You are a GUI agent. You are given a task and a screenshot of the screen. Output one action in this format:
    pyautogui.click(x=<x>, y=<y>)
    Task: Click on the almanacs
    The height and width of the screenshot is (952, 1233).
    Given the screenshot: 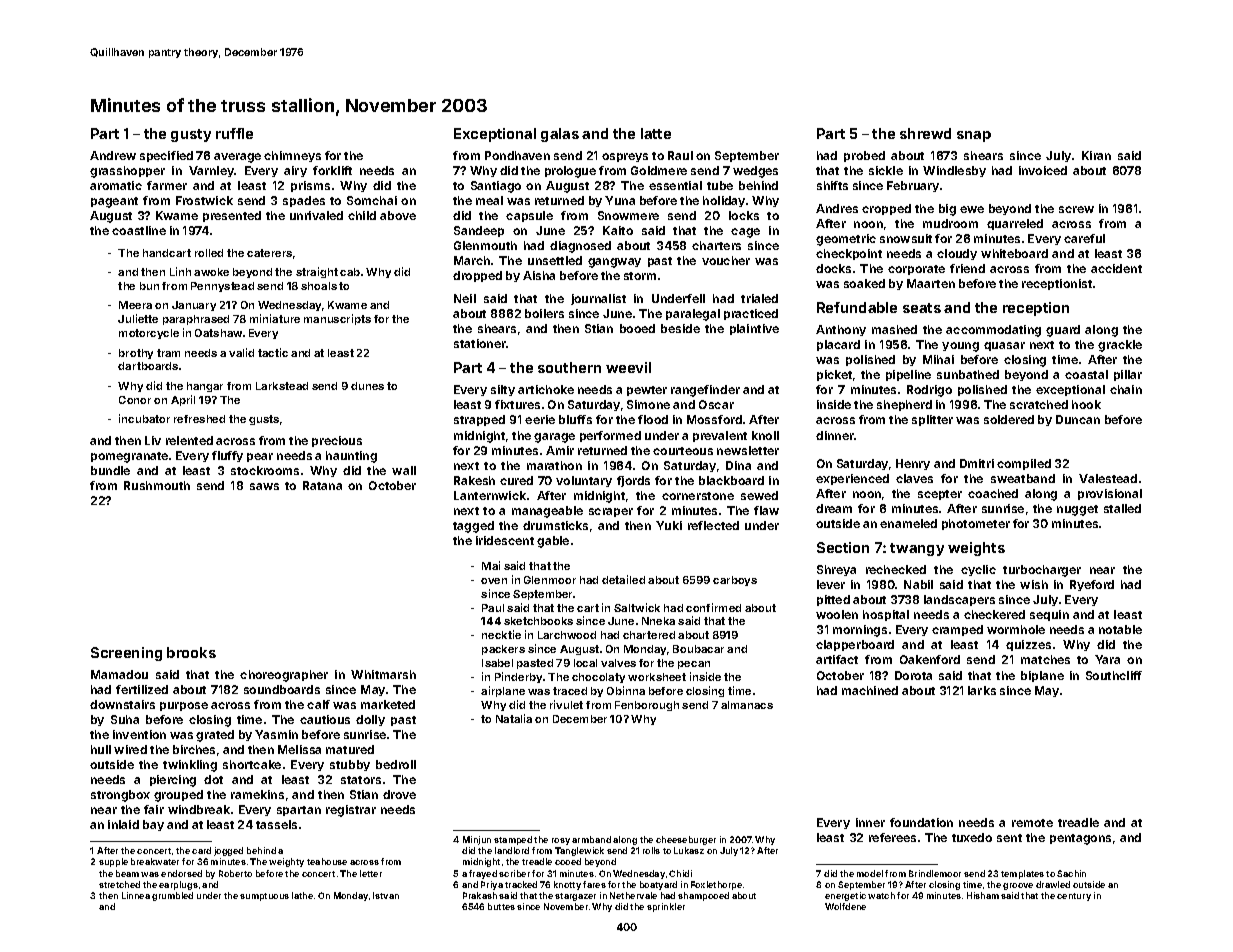 What is the action you would take?
    pyautogui.click(x=747, y=705)
